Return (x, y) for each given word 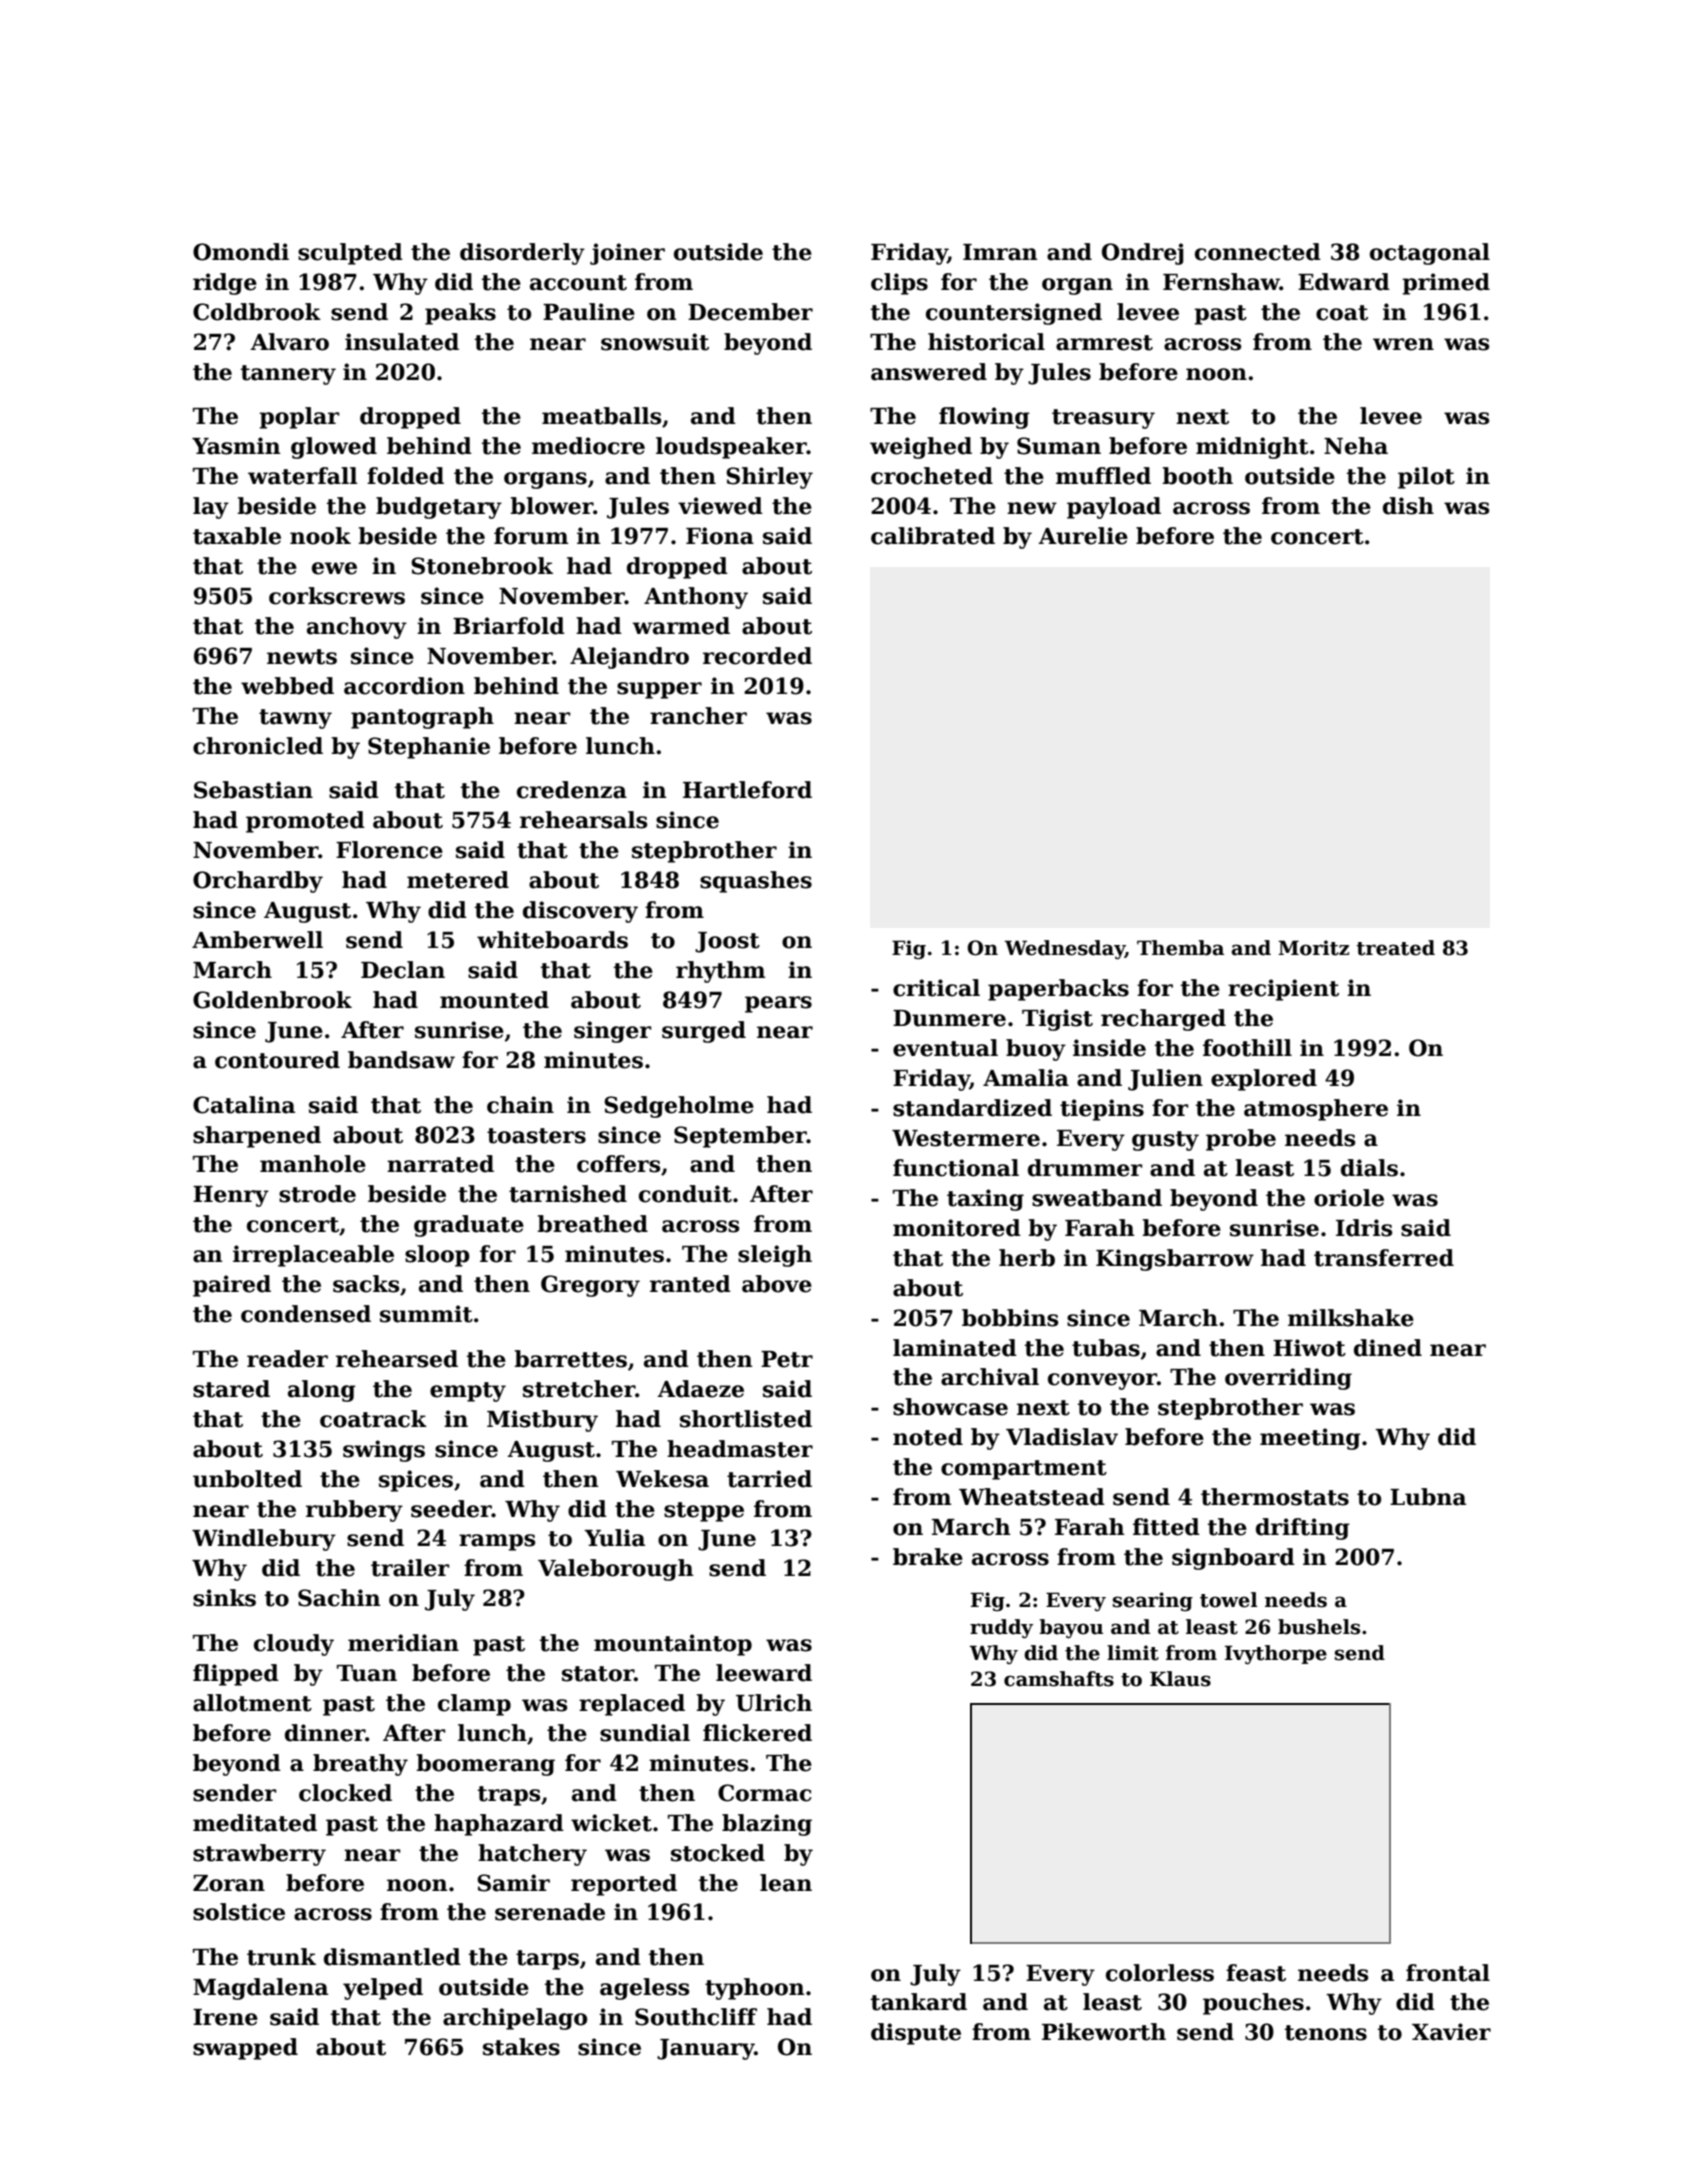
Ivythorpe (1276, 1654)
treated (1395, 948)
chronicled (258, 746)
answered (929, 372)
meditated (255, 1823)
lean (786, 1883)
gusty (1165, 1141)
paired (232, 1286)
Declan (403, 970)
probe (1241, 1140)
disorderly (522, 254)
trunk (281, 1957)
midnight (1252, 448)
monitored (957, 1228)
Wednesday (1064, 949)
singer (612, 1032)
